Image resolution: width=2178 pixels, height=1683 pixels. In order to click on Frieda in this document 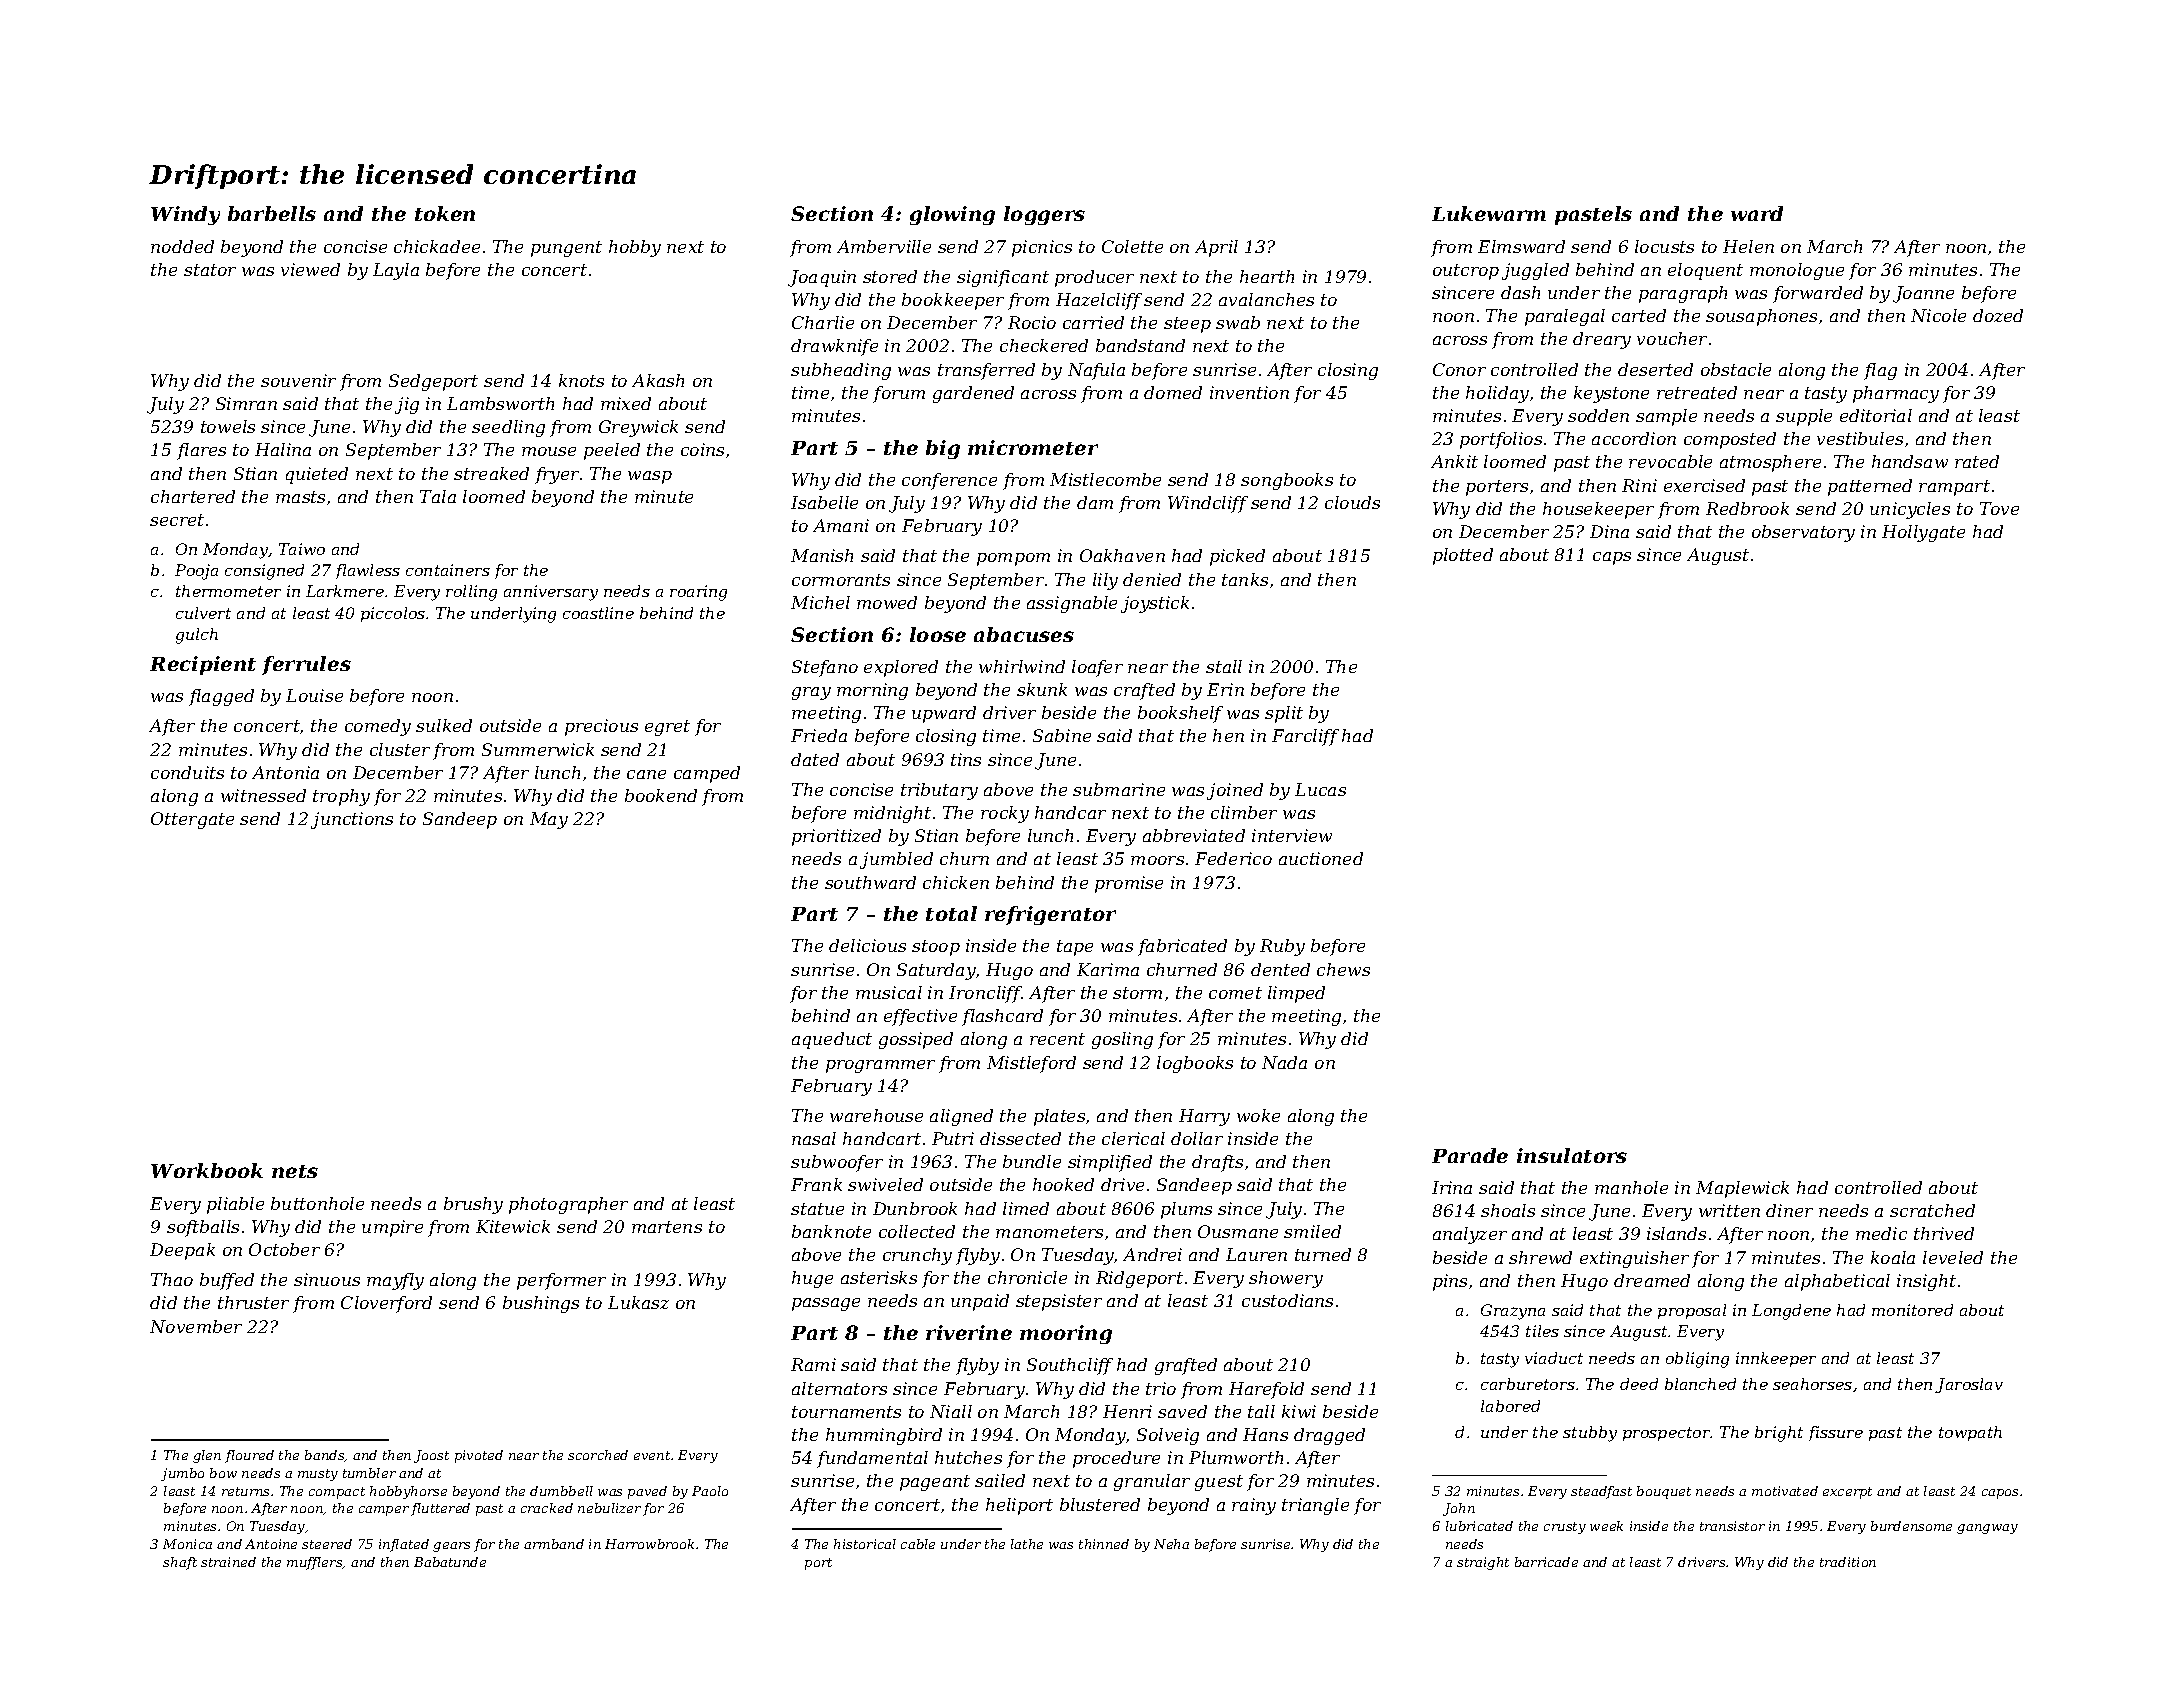, I will do `click(819, 735)`.
